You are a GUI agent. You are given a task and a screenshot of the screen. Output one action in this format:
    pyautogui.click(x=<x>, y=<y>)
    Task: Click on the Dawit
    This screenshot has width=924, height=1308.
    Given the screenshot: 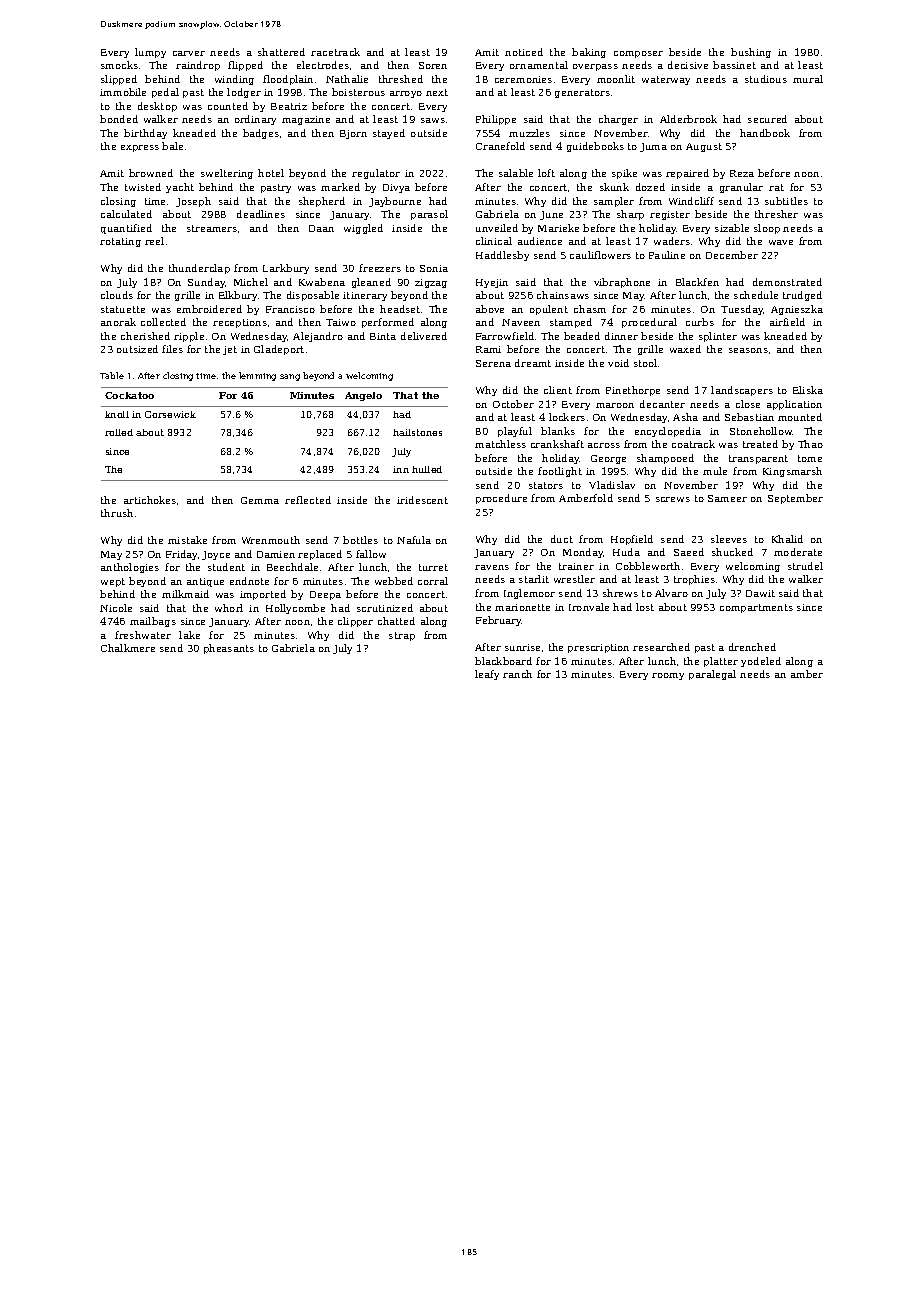 What is the action you would take?
    pyautogui.click(x=760, y=593)
